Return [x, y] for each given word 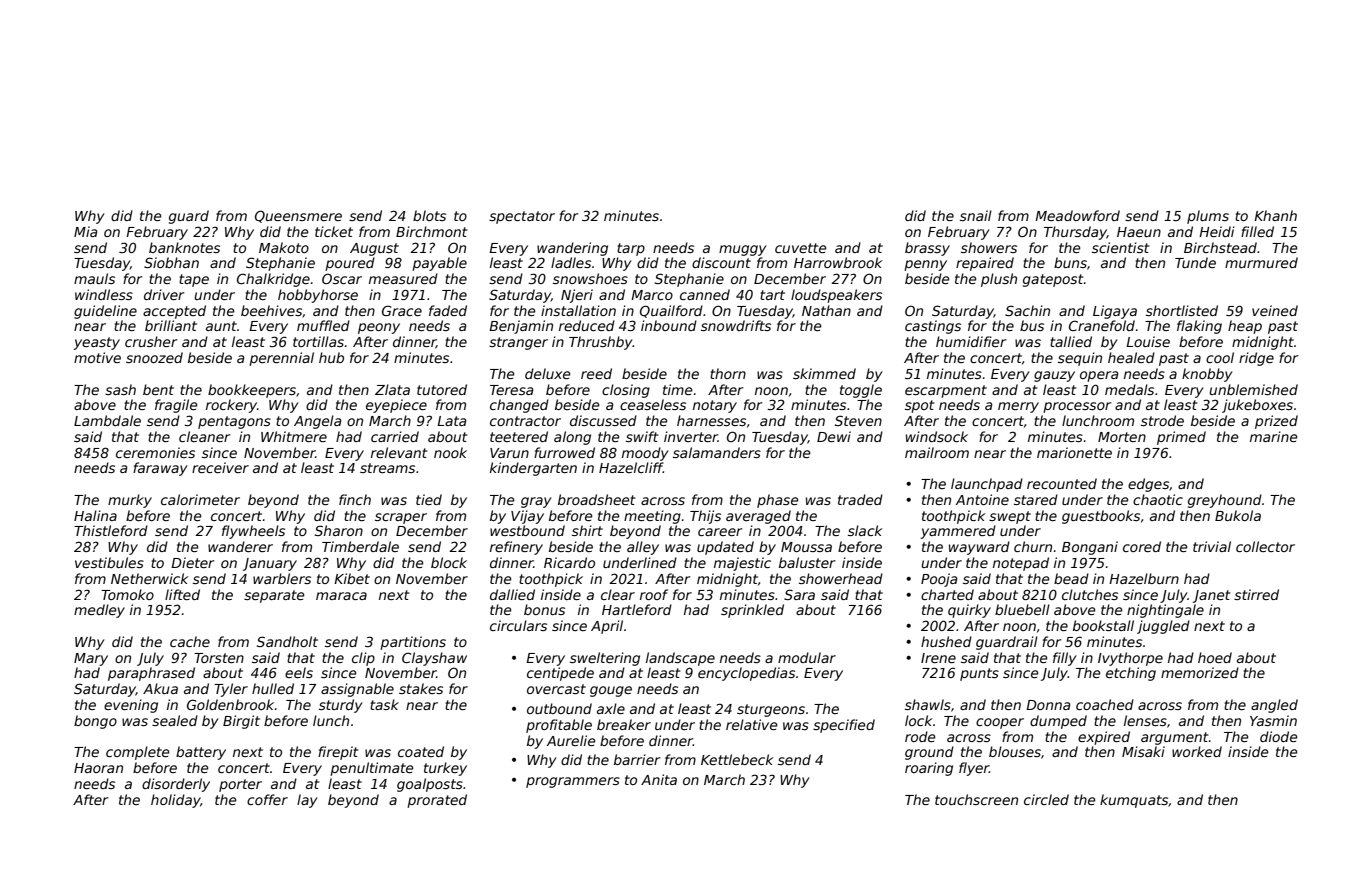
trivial [1212, 546]
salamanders [717, 452]
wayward [979, 548]
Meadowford [1077, 215]
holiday [175, 801]
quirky [969, 611]
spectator [522, 217]
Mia [86, 231]
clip [363, 659]
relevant [399, 452]
